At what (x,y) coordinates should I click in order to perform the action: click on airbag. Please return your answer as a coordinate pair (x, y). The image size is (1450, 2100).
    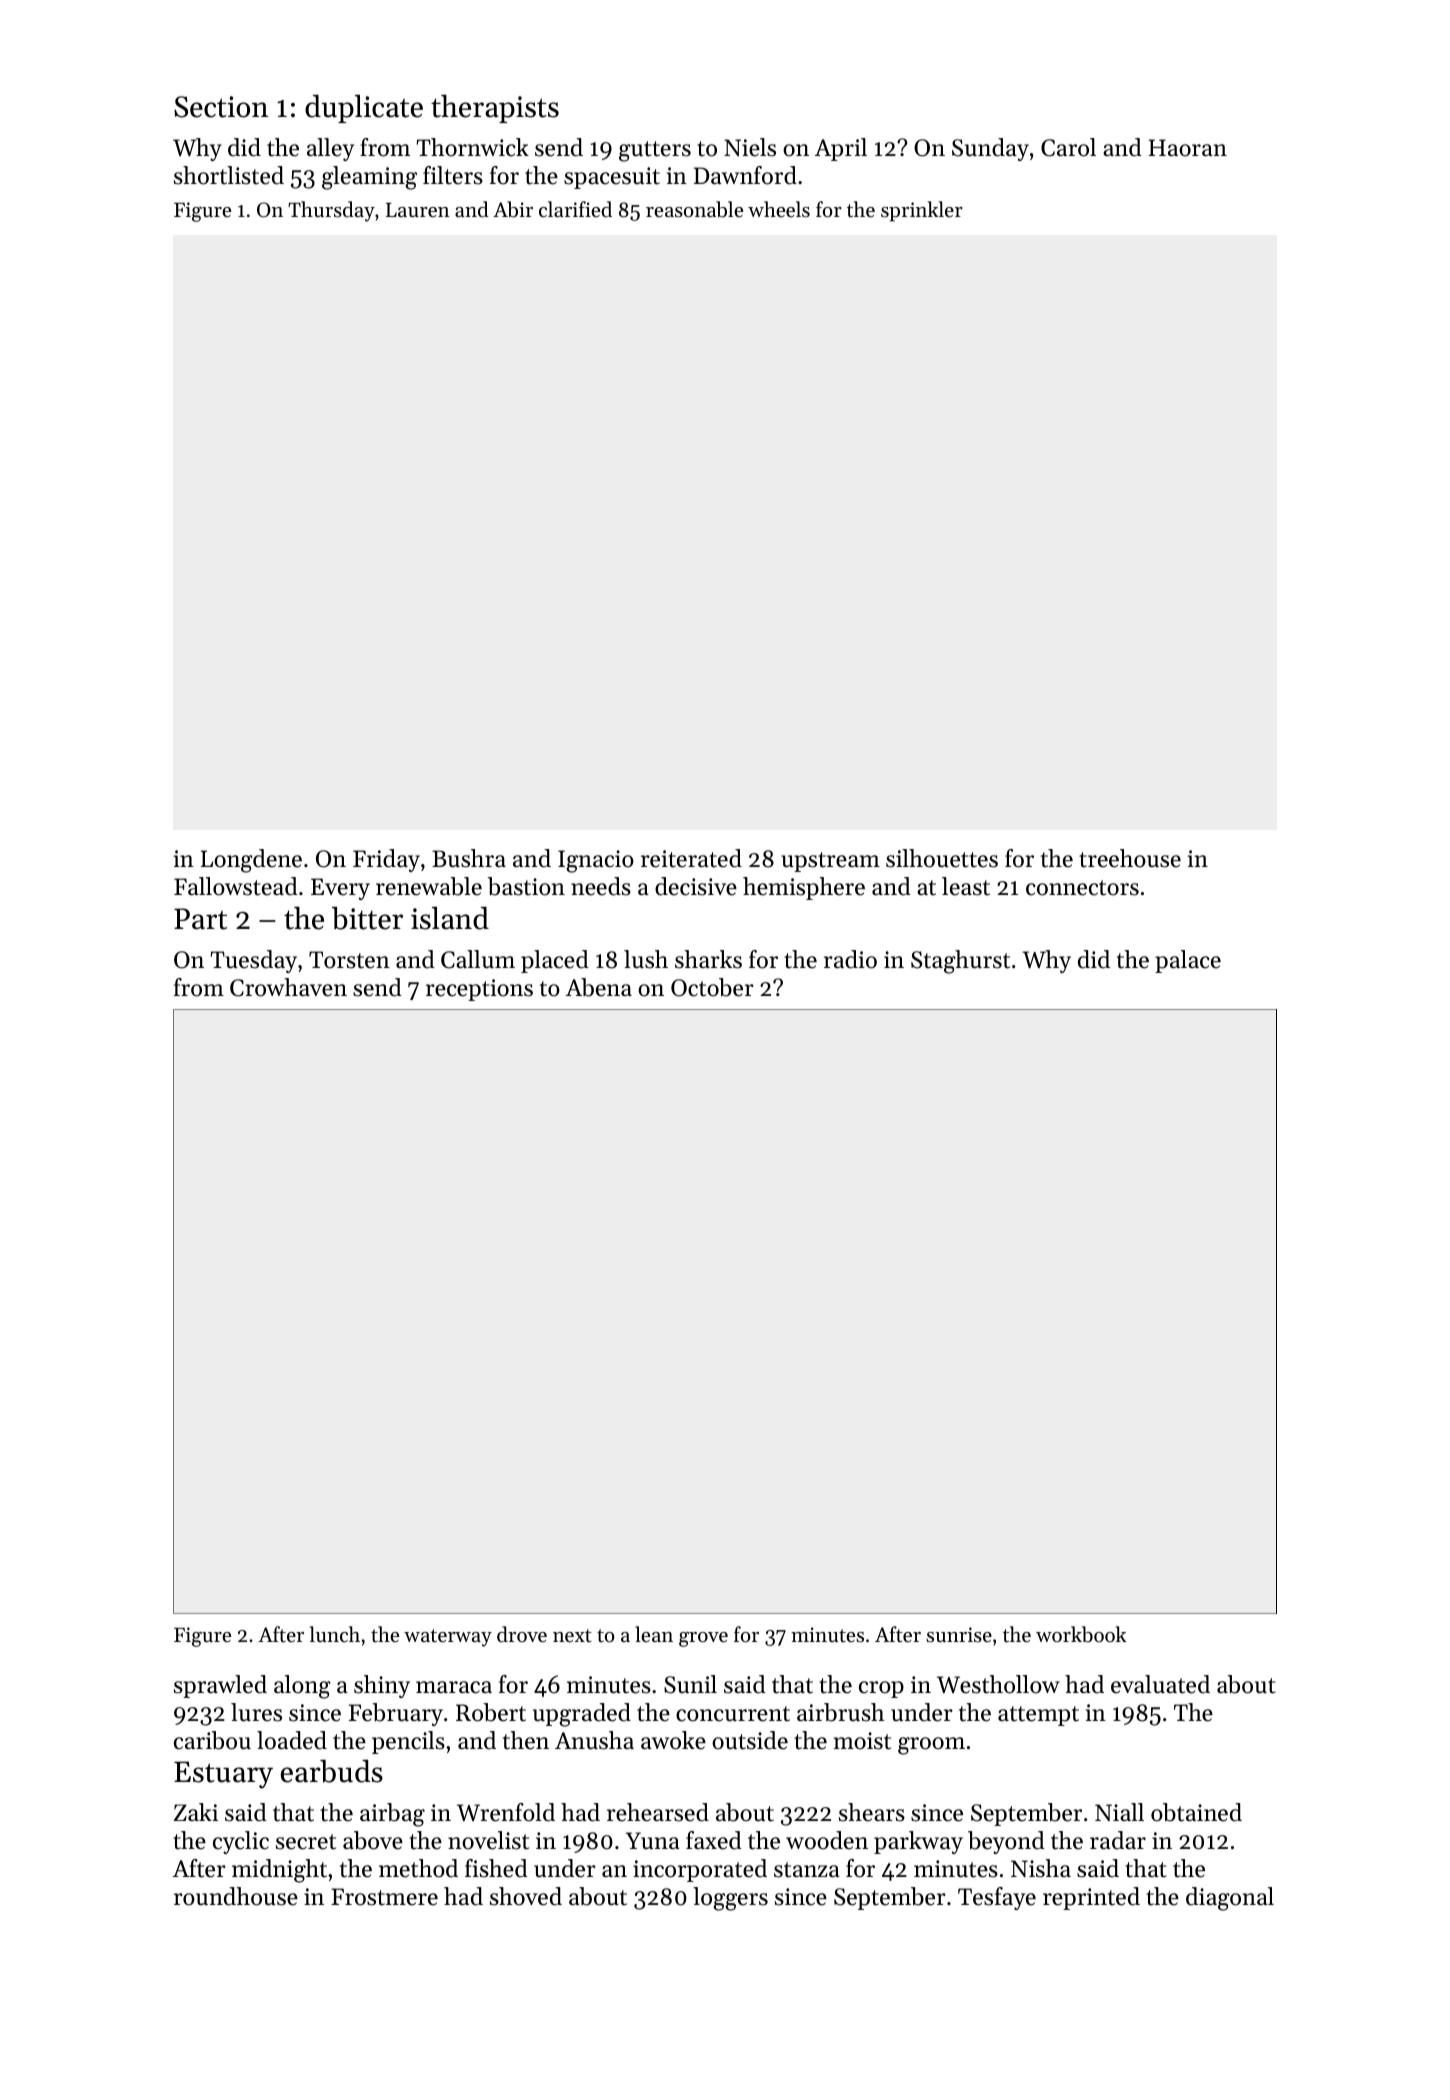
    Looking at the image, I should click on (392, 1815).
